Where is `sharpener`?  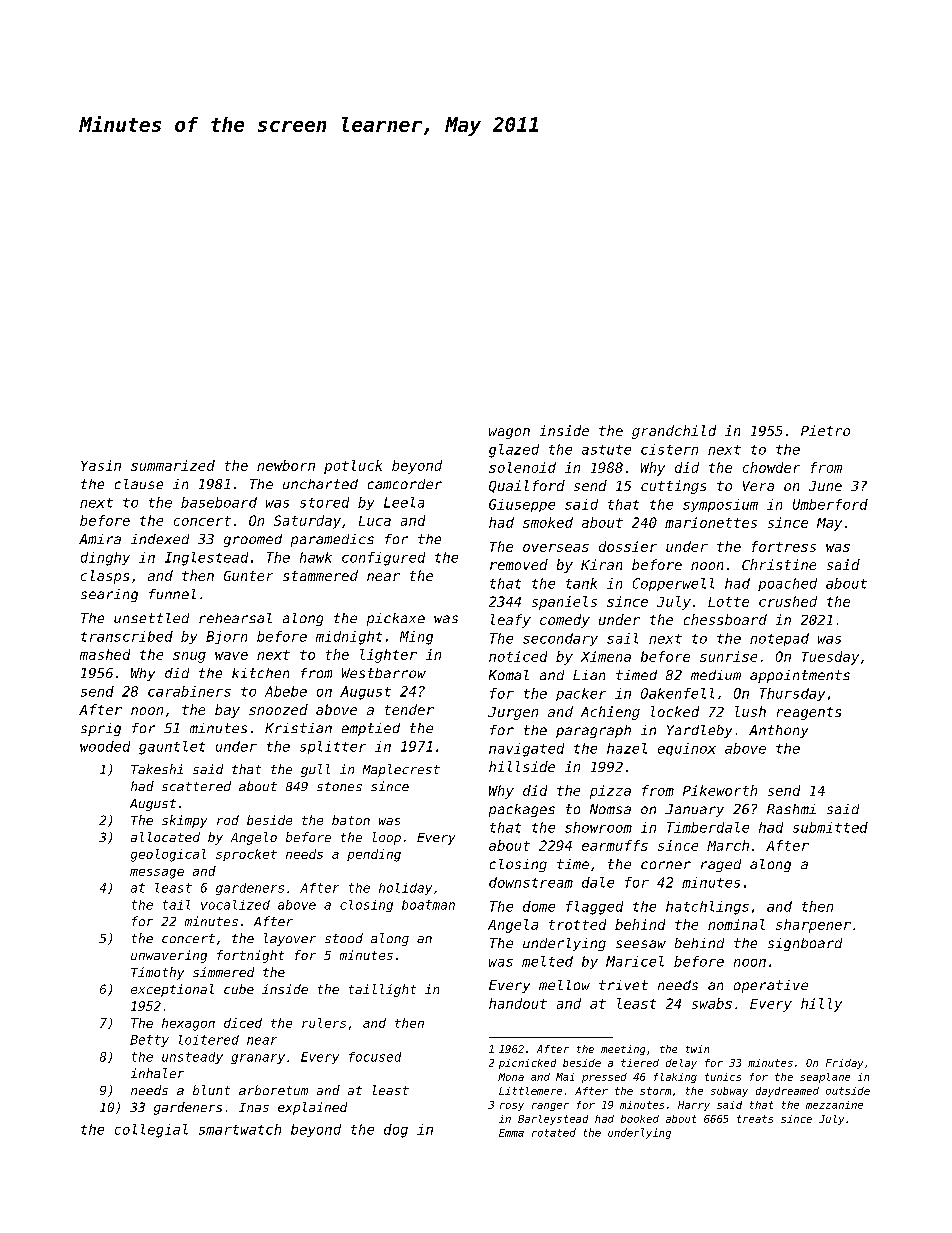 sharpener is located at coordinates (813, 926).
